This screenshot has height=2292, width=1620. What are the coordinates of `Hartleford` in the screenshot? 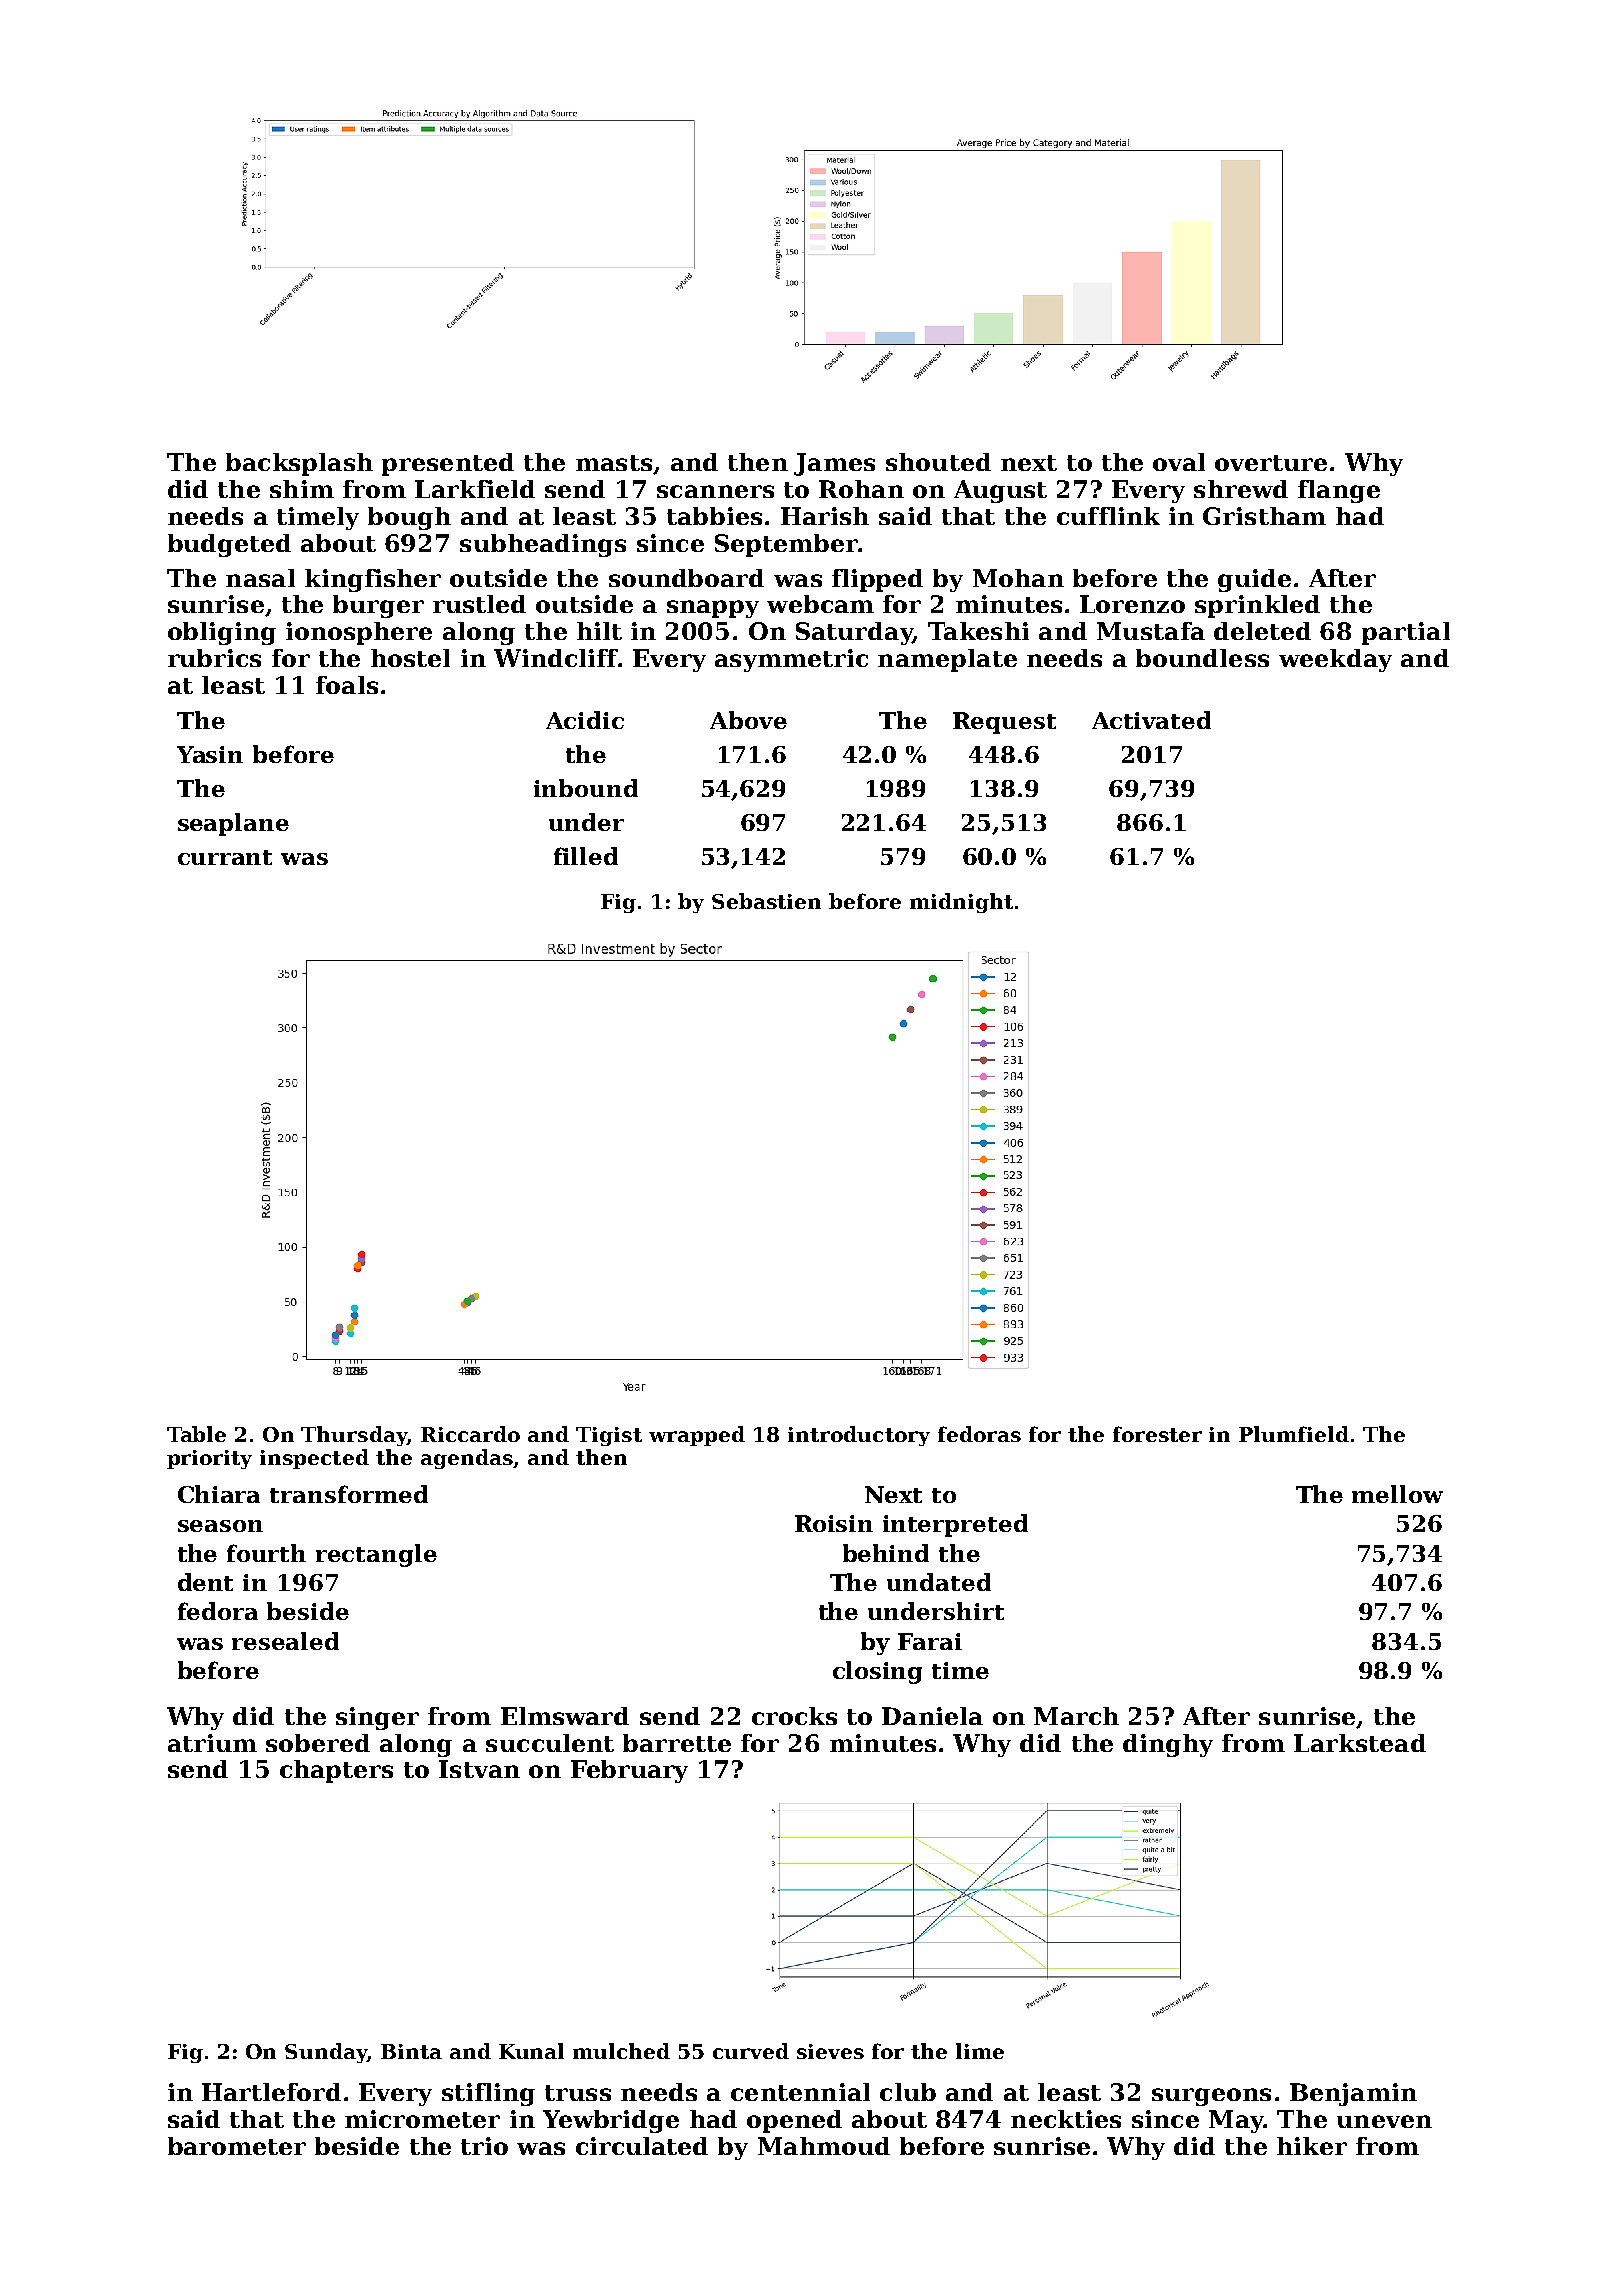 It's located at (271, 2092).
